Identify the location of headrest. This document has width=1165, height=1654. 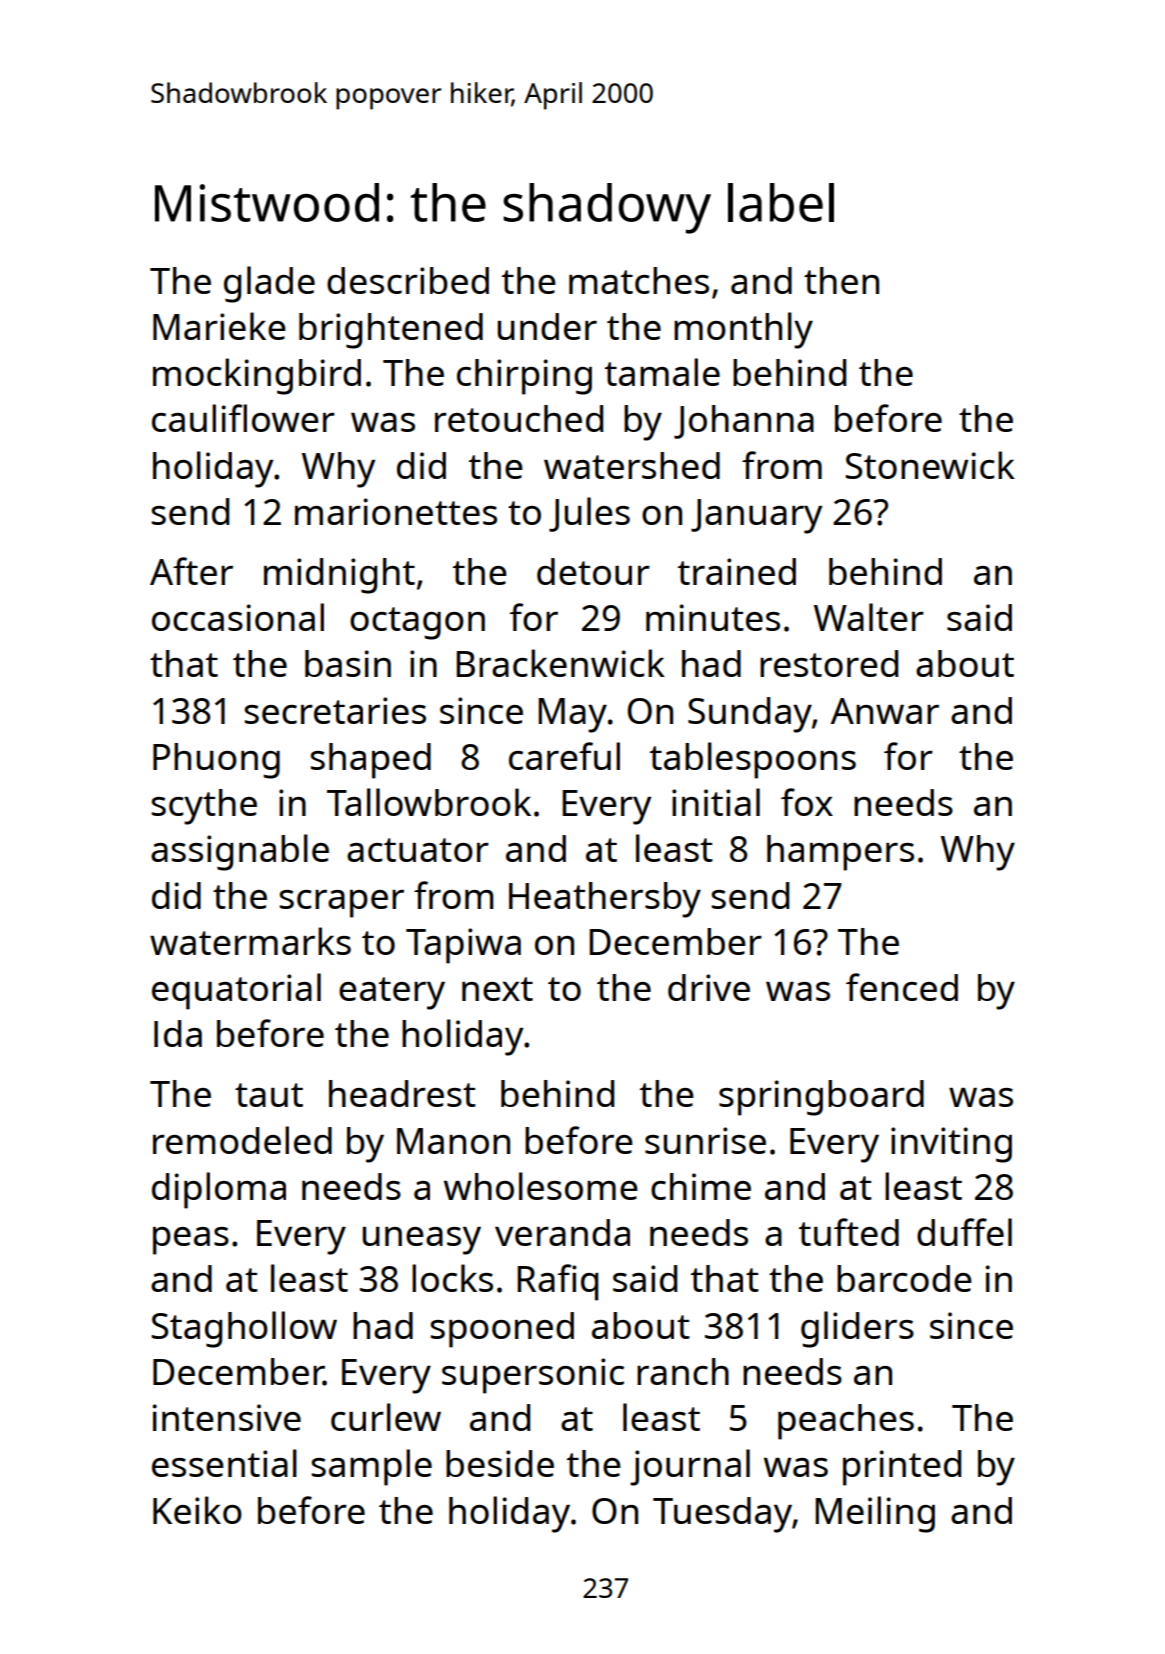
(402, 1093).
